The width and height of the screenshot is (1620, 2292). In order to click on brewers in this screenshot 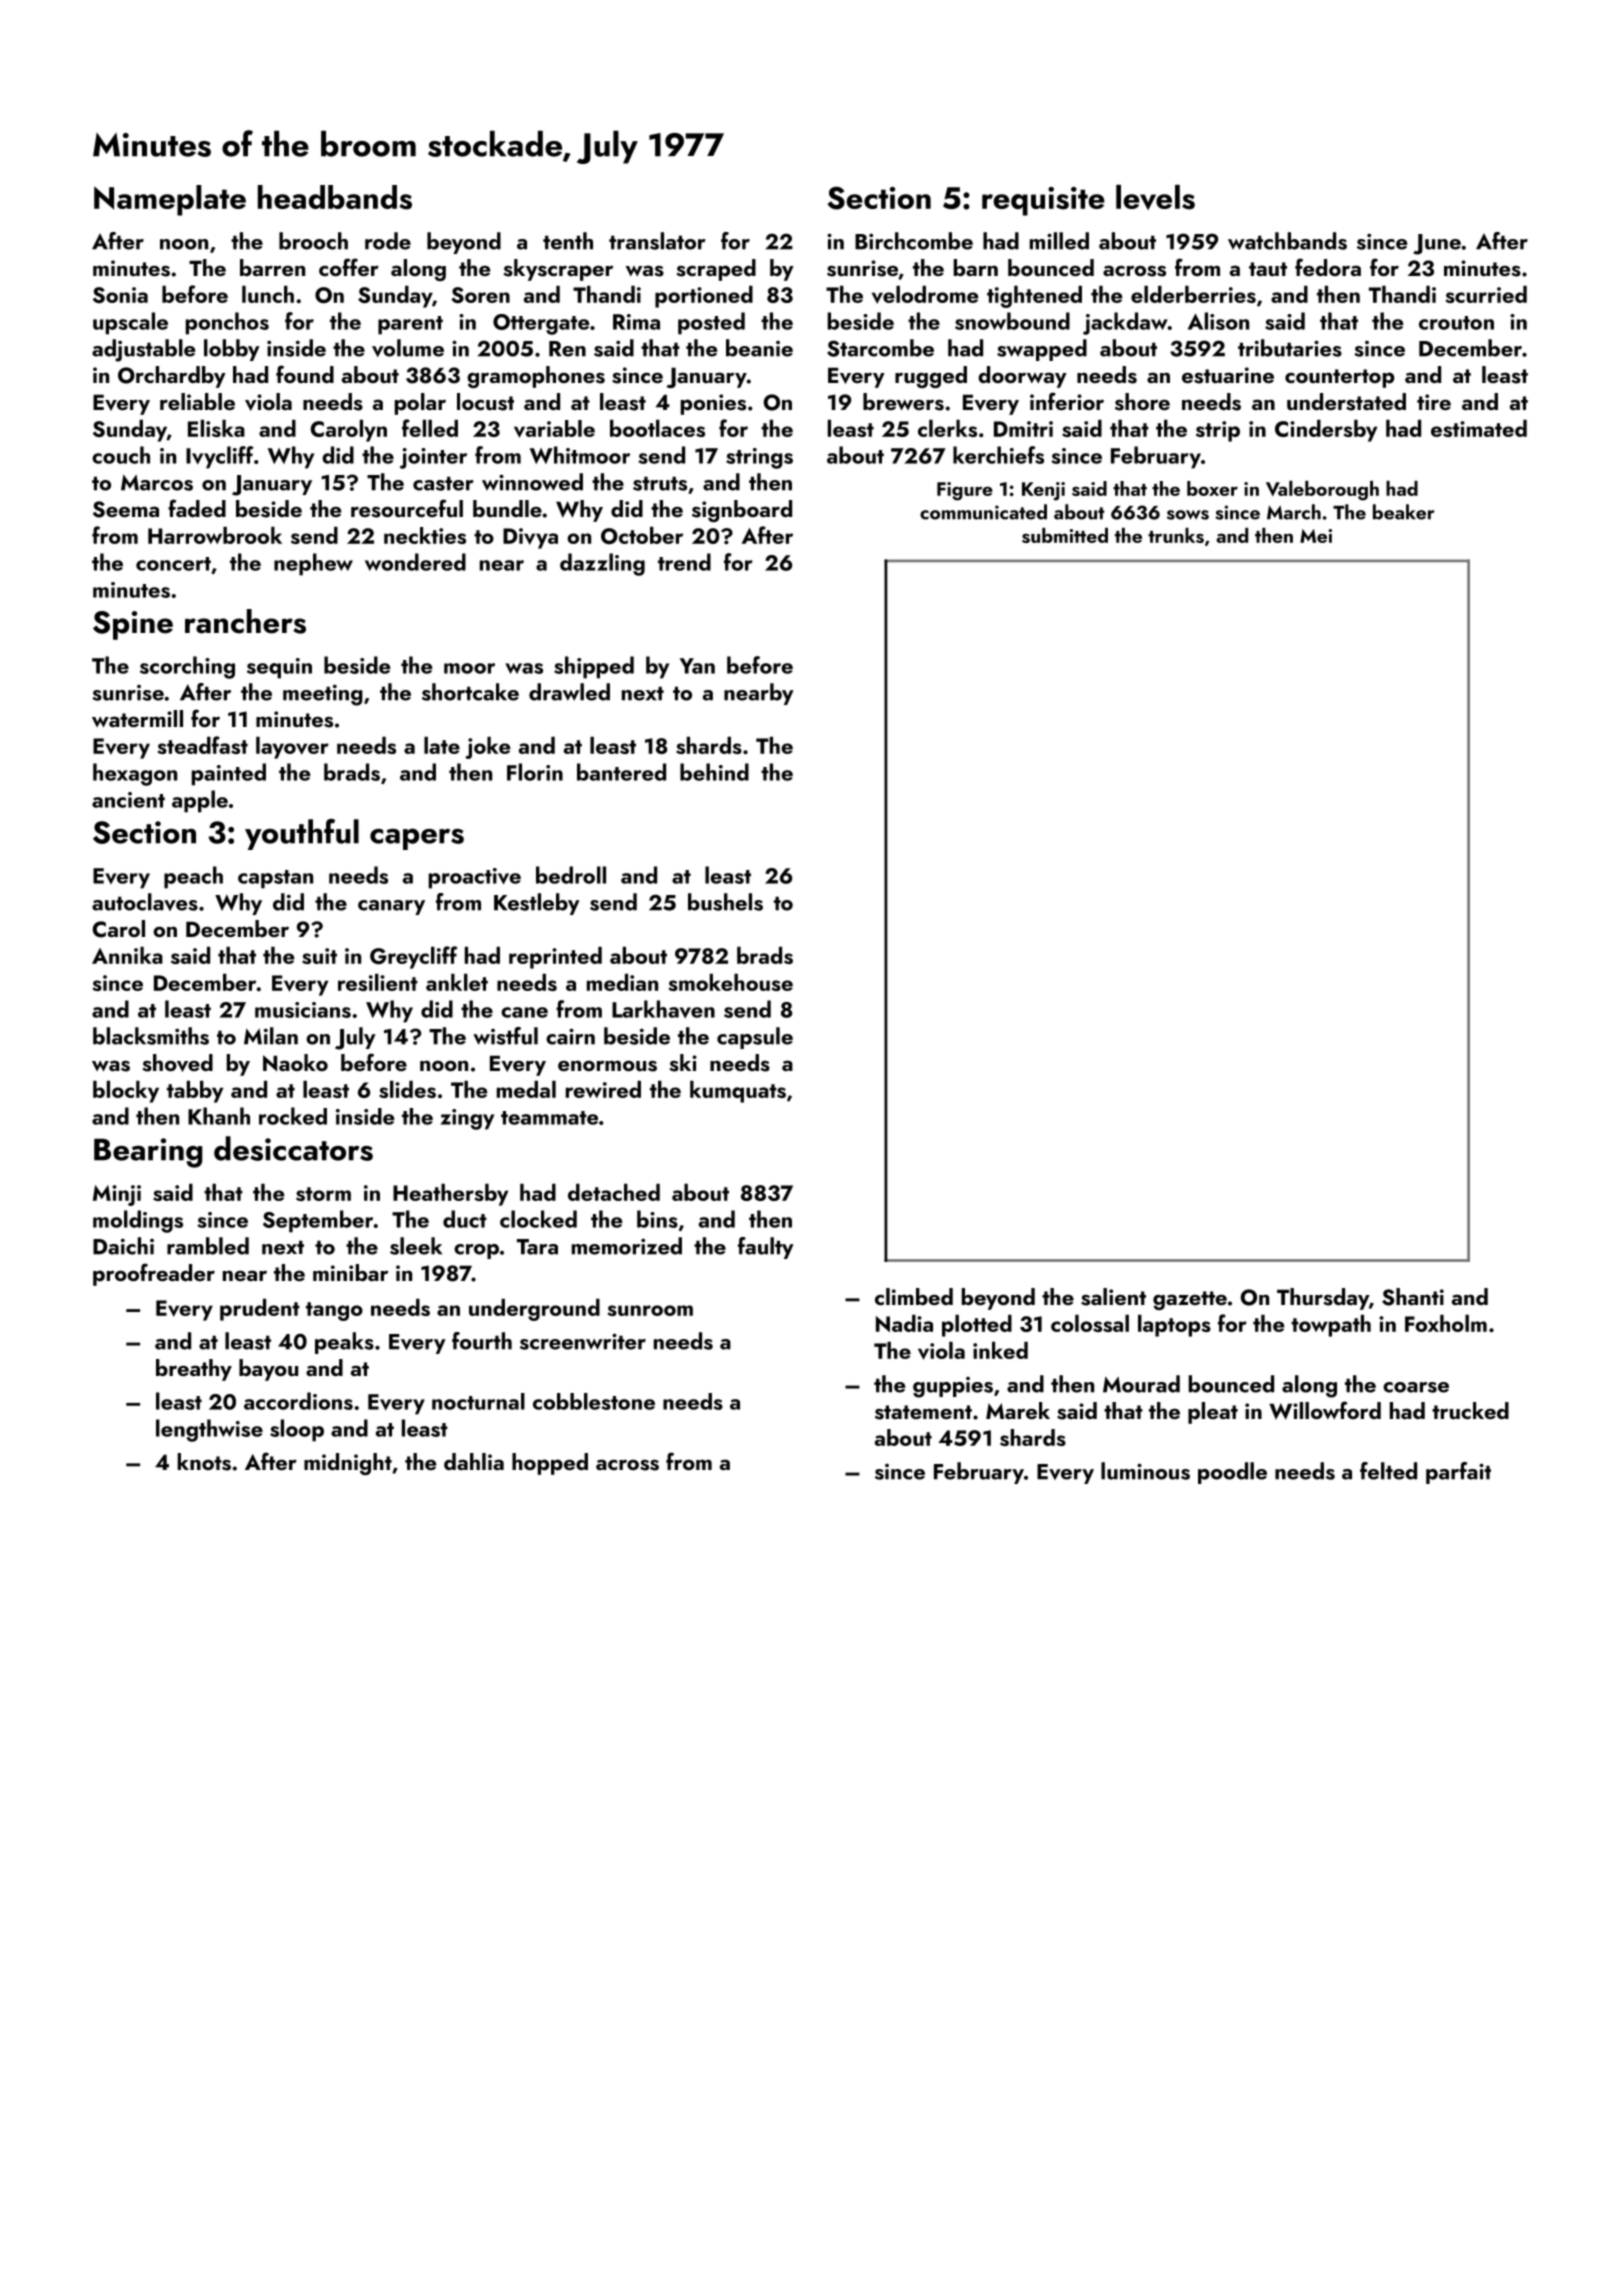, I will do `click(903, 402)`.
